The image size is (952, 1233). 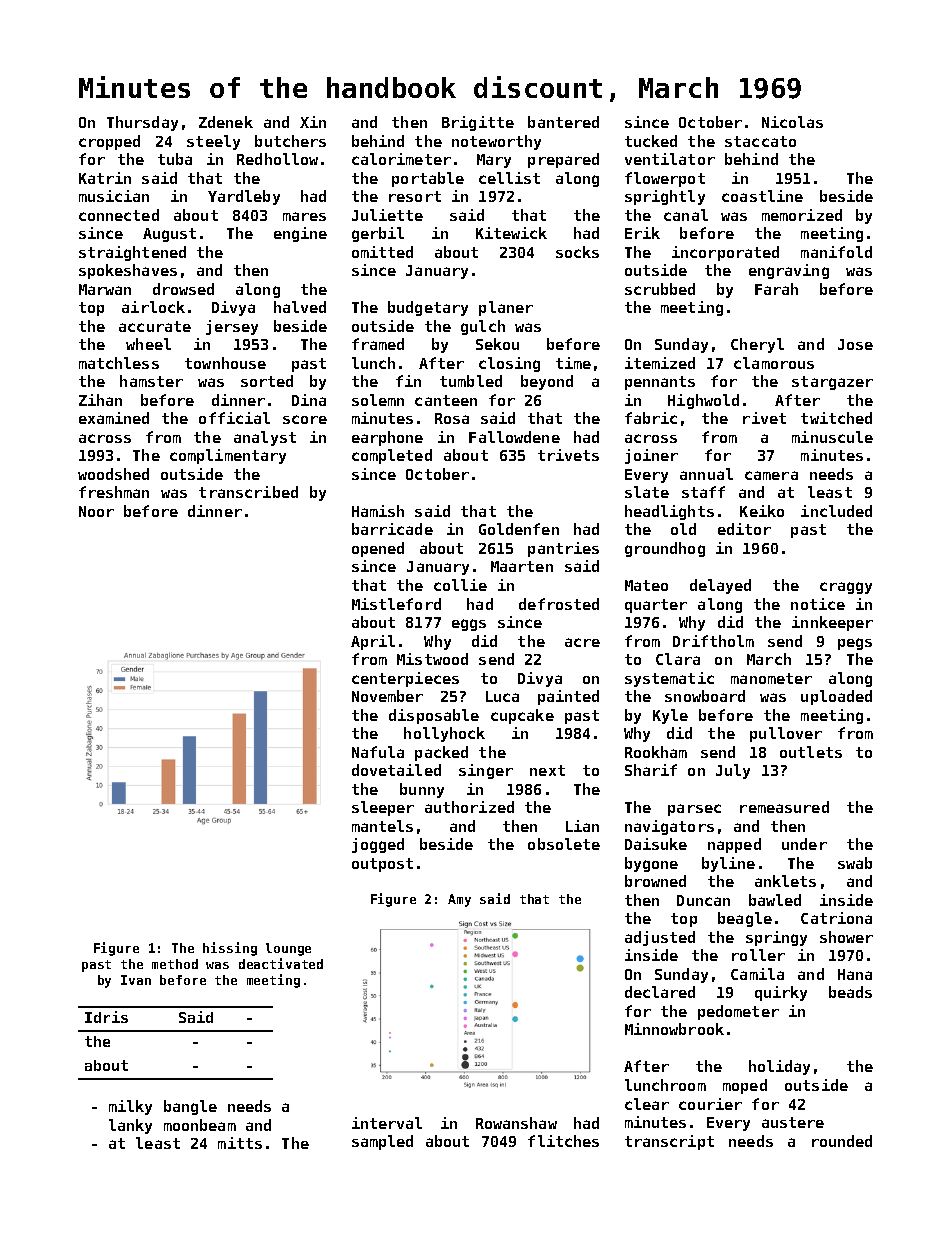 What do you see at coordinates (378, 549) in the page?
I see `opened` at bounding box center [378, 549].
